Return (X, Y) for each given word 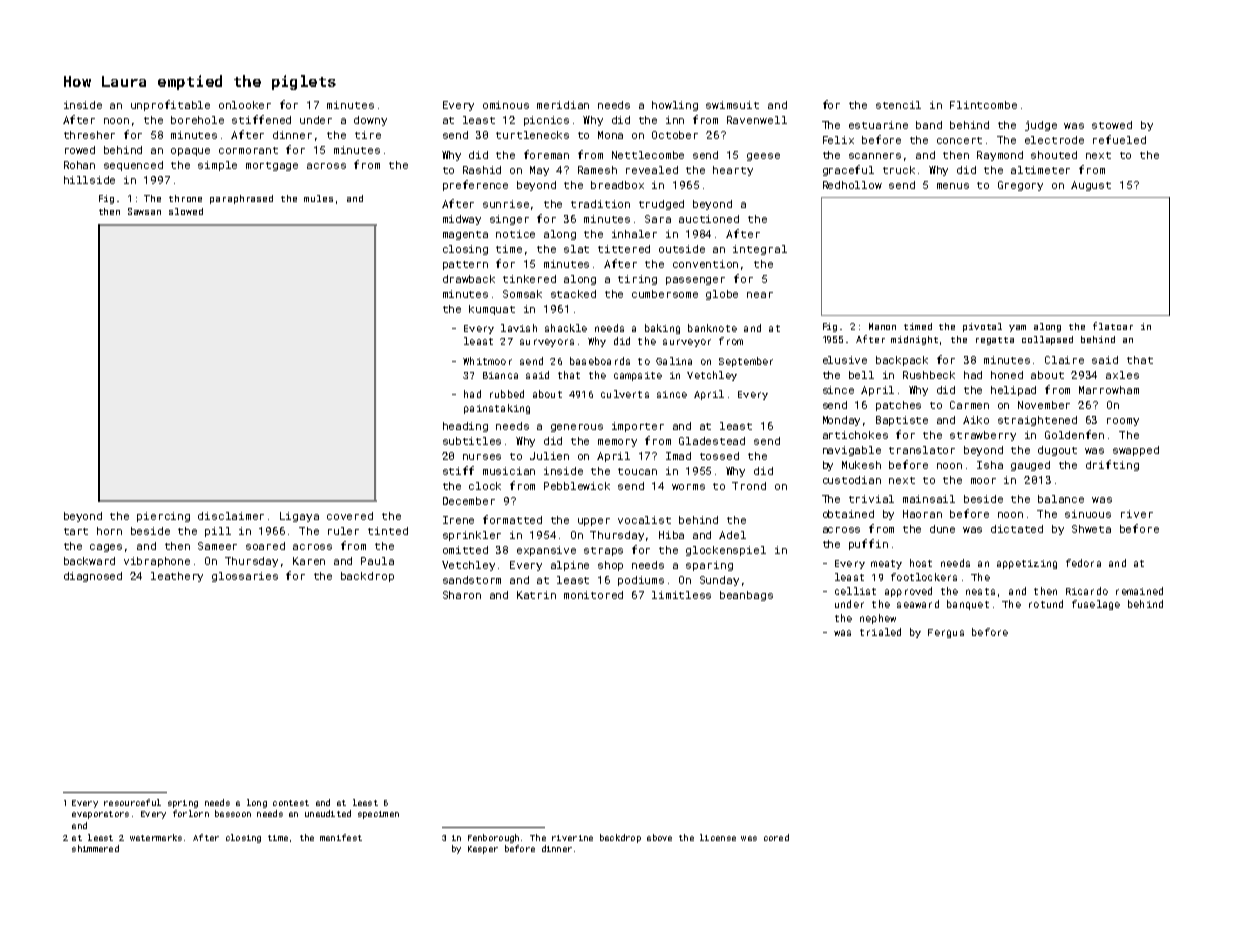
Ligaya (299, 517)
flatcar (1113, 326)
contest (291, 803)
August (1091, 186)
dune (942, 529)
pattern (465, 265)
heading (465, 427)
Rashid (482, 170)
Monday (841, 421)
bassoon (233, 813)
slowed (186, 211)
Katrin (536, 595)
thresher (89, 135)
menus (953, 186)
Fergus (946, 633)
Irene (458, 520)
